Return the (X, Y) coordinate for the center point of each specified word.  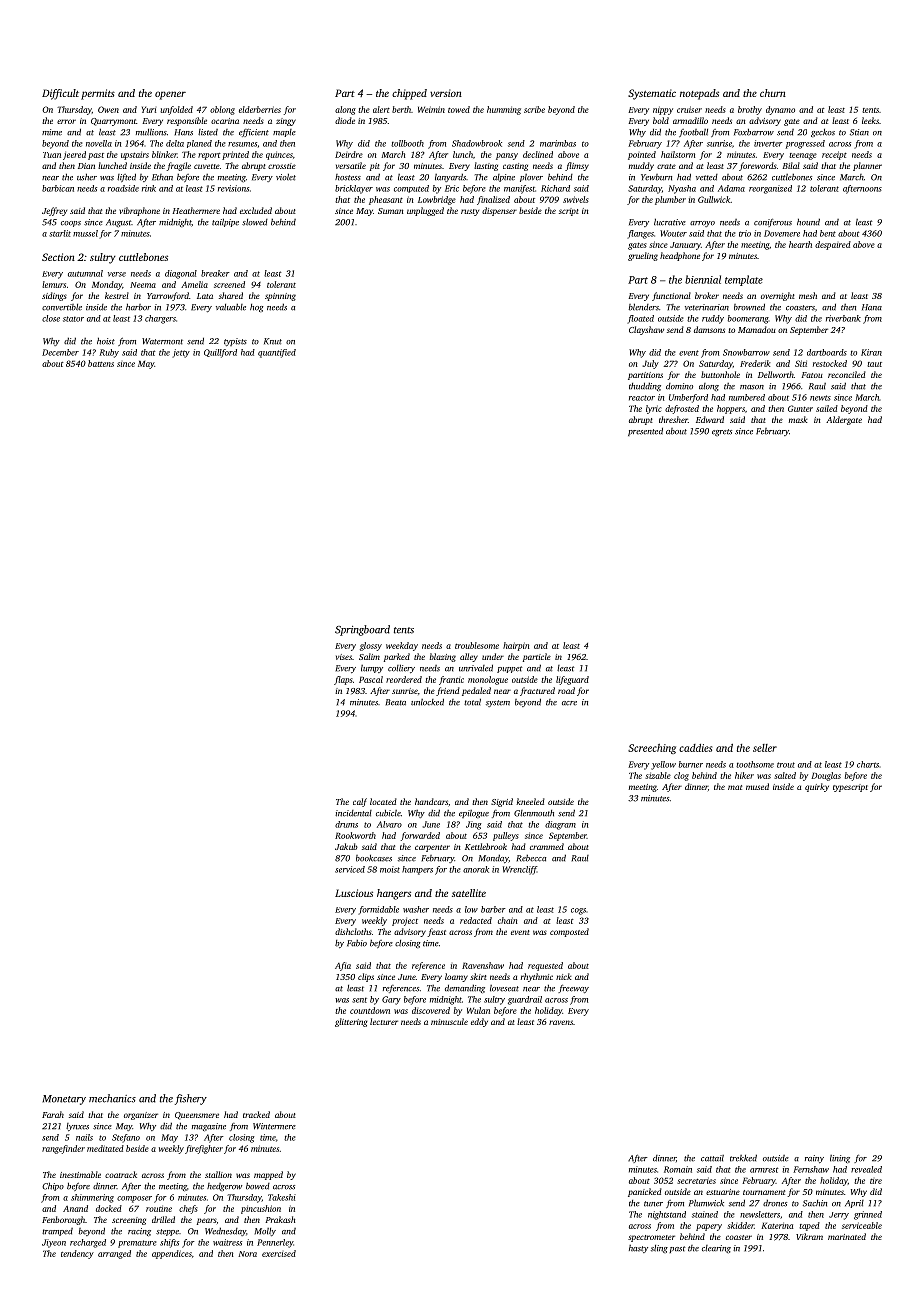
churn (773, 93)
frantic (451, 680)
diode (345, 120)
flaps (343, 680)
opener (170, 95)
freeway (573, 988)
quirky (817, 787)
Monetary (64, 1100)
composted (569, 932)
